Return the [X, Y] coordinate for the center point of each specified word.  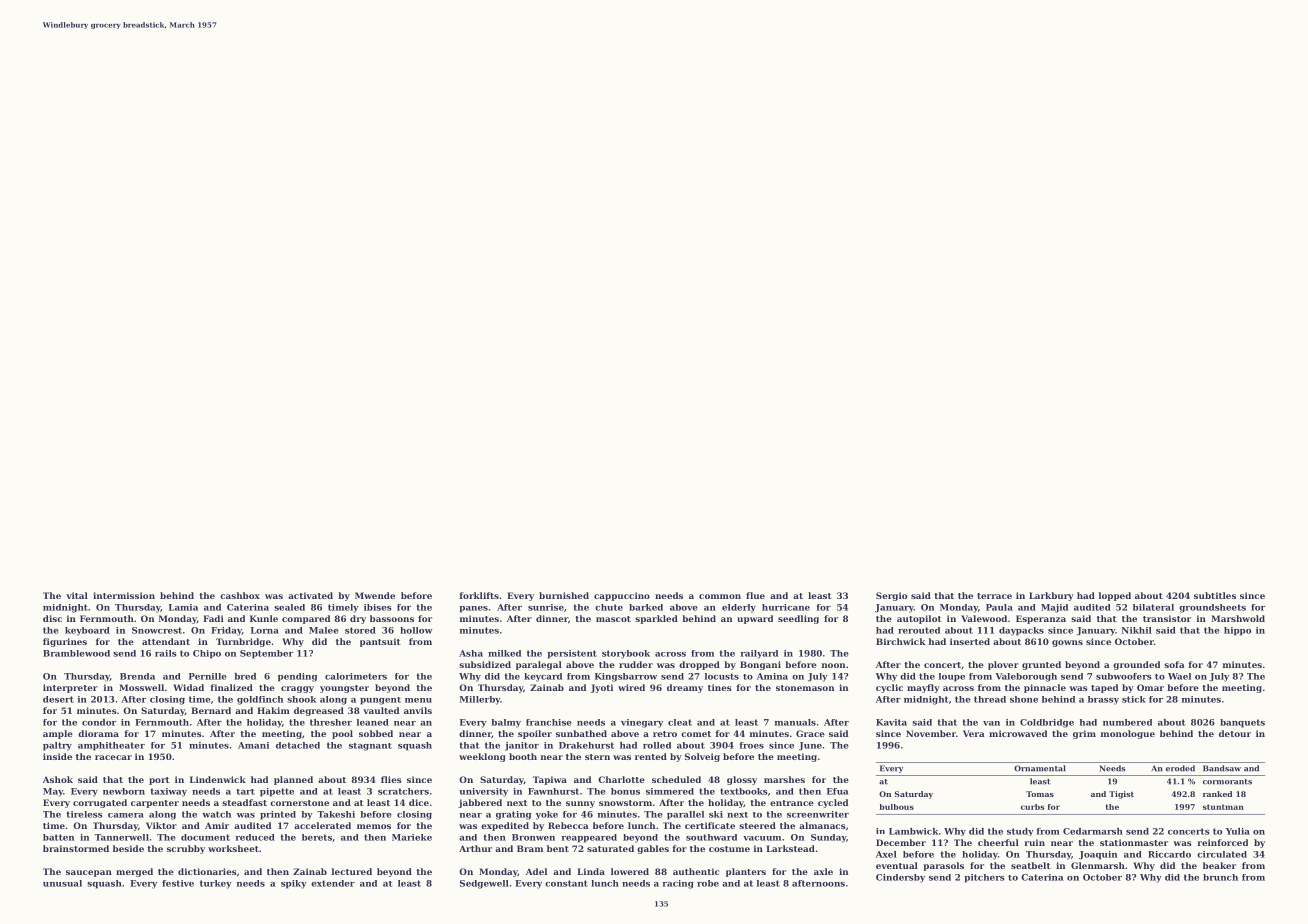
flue [755, 595]
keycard [543, 677]
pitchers [984, 878]
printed [278, 815]
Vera [974, 733]
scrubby [186, 849]
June [810, 746]
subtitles [1215, 595]
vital [77, 595]
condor [99, 722]
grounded [1136, 665]
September [266, 654]
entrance [792, 803]
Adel [536, 871]
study [1020, 832]
